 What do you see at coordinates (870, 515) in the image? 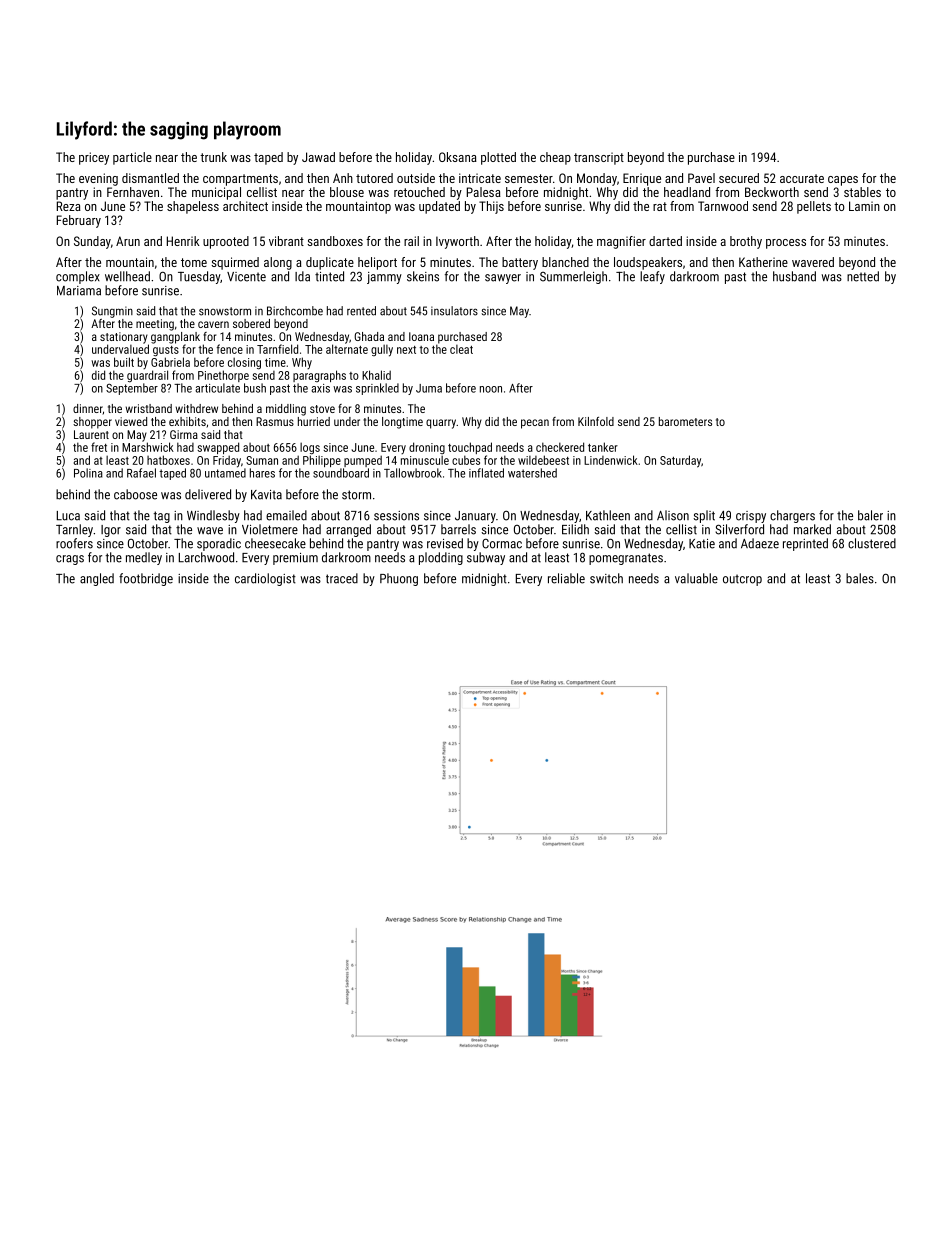
I see `baler` at bounding box center [870, 515].
